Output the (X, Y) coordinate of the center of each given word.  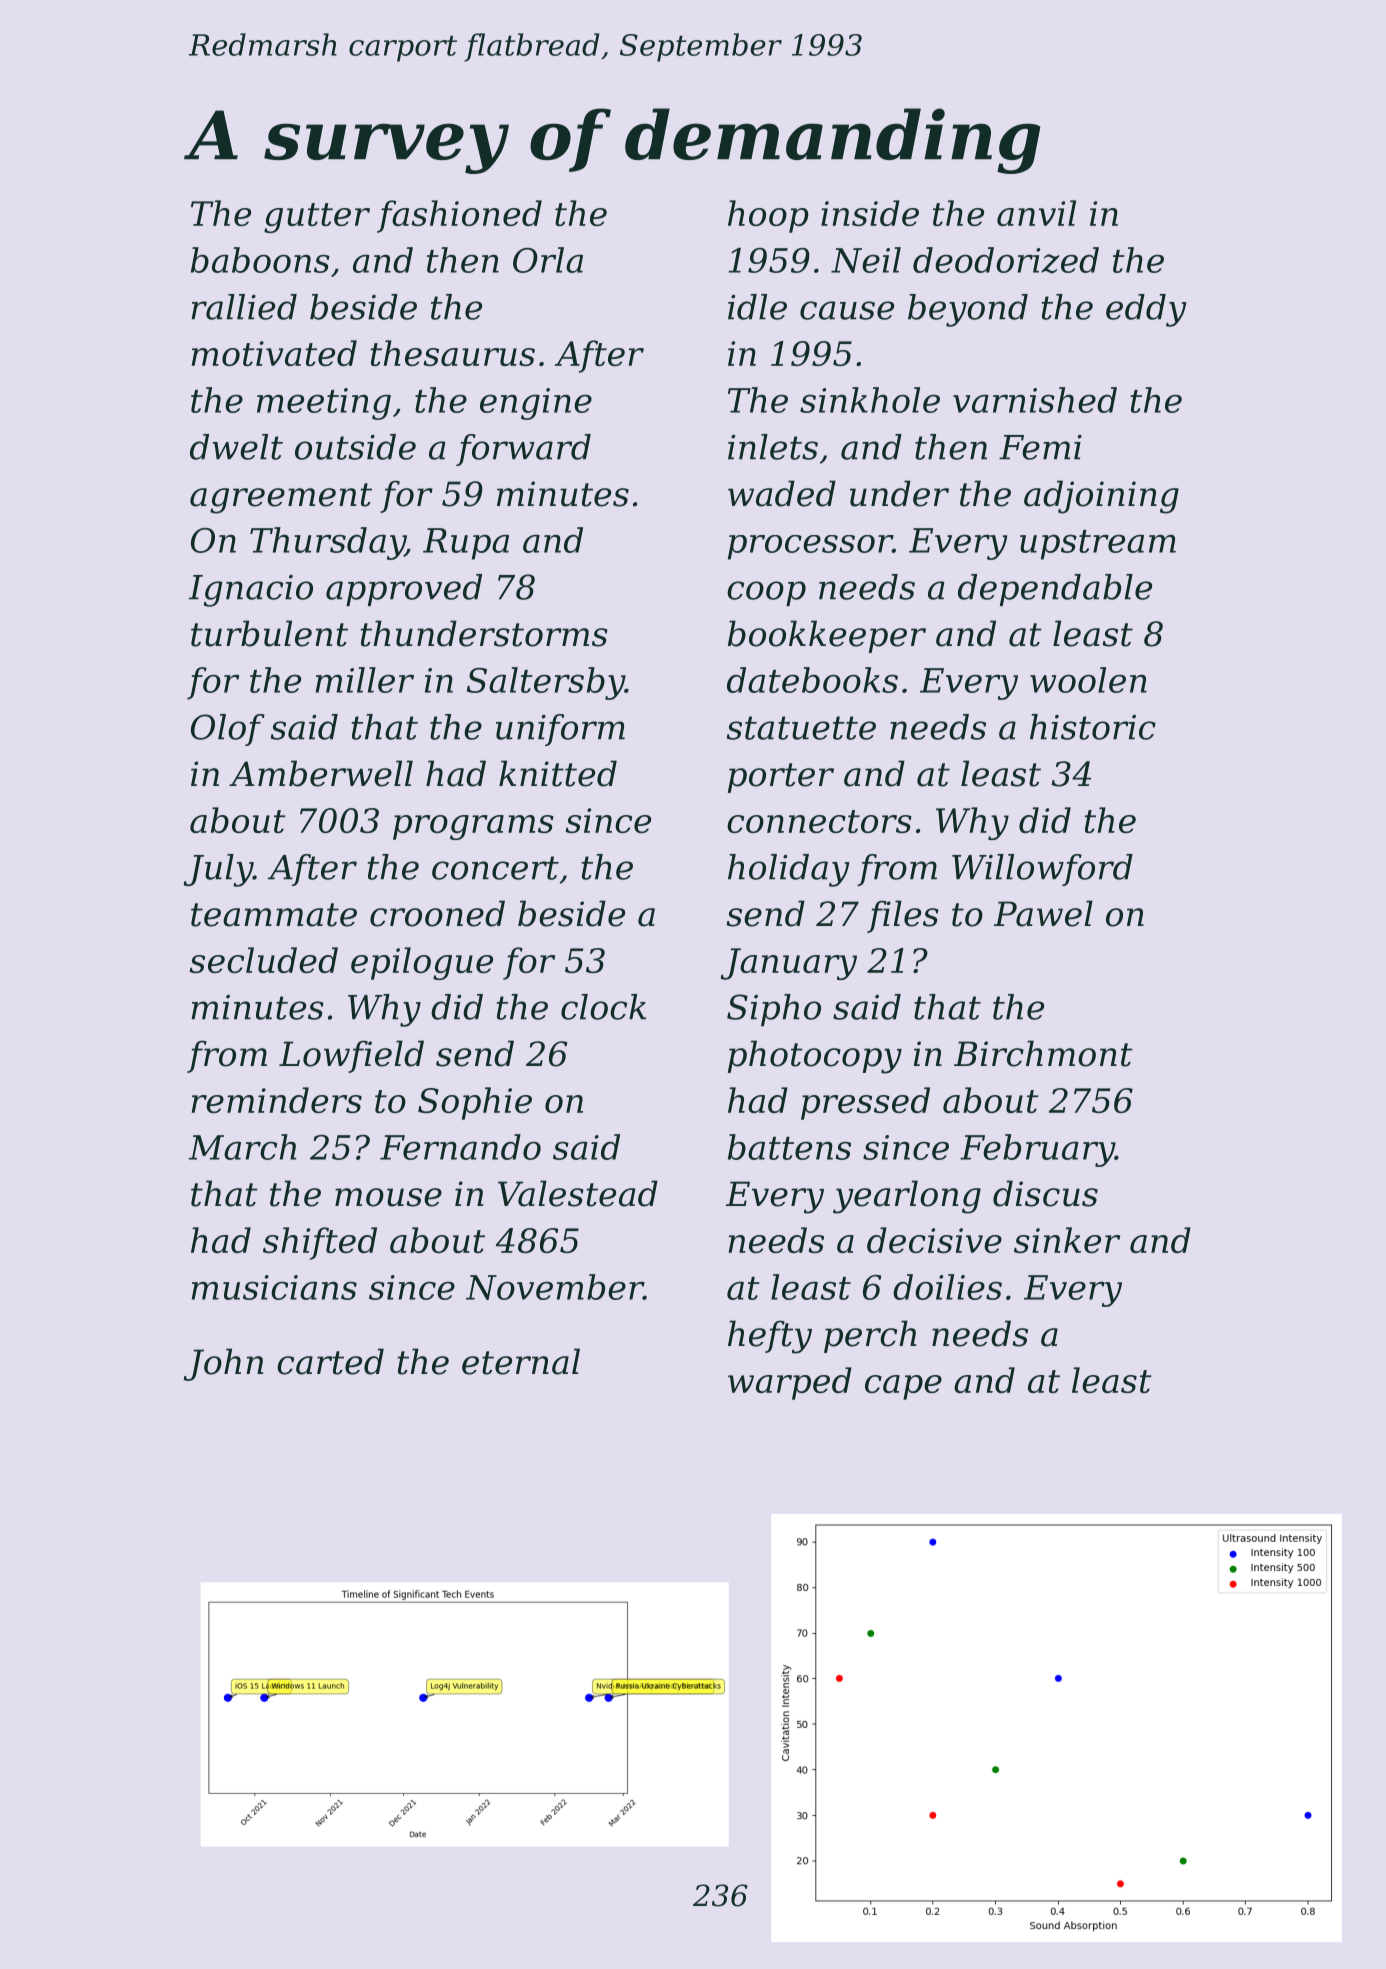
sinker (1067, 1240)
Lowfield (351, 1056)
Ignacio (251, 591)
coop (766, 593)
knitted (558, 773)
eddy (1146, 310)
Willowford (1042, 870)
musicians (274, 1287)
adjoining (1101, 497)
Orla (548, 260)
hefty (770, 1337)
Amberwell (321, 773)
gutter (317, 218)
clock (603, 1007)
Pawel (1043, 913)
